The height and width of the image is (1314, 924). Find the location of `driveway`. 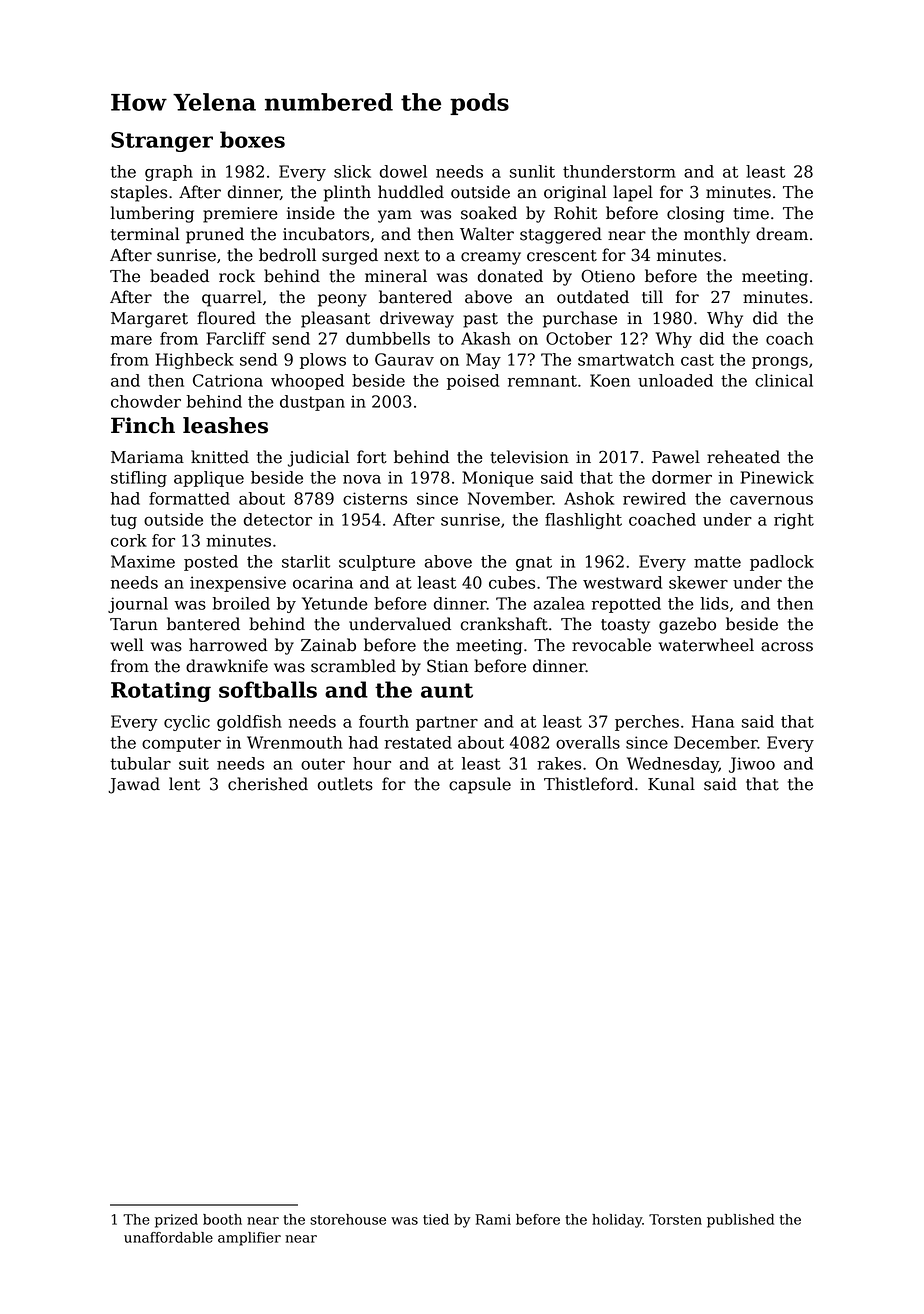

driveway is located at coordinates (417, 319).
